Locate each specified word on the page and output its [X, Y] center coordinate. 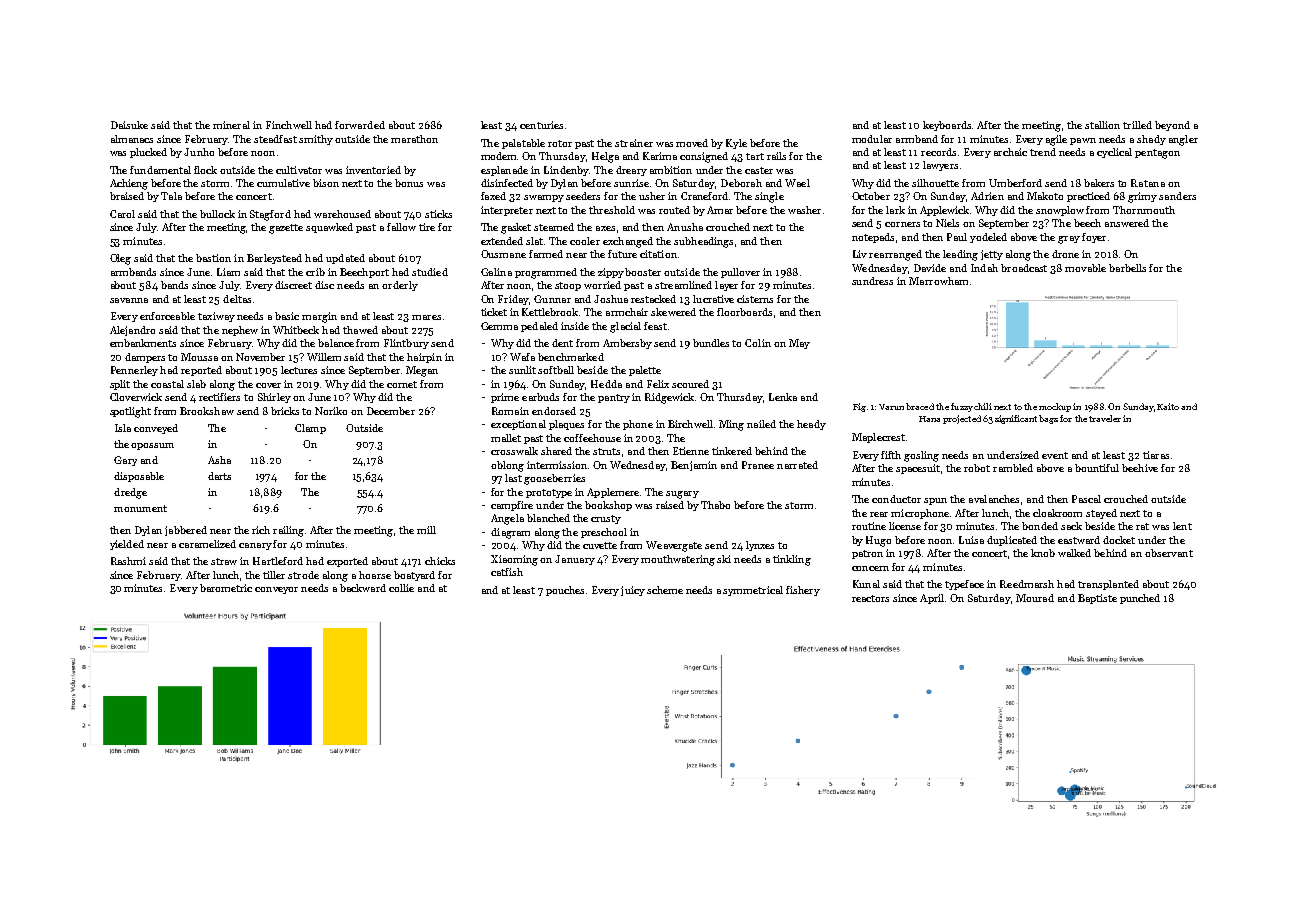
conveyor [276, 590]
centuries [541, 125]
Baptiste [1097, 599]
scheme [665, 590]
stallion [1102, 125]
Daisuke [129, 125]
